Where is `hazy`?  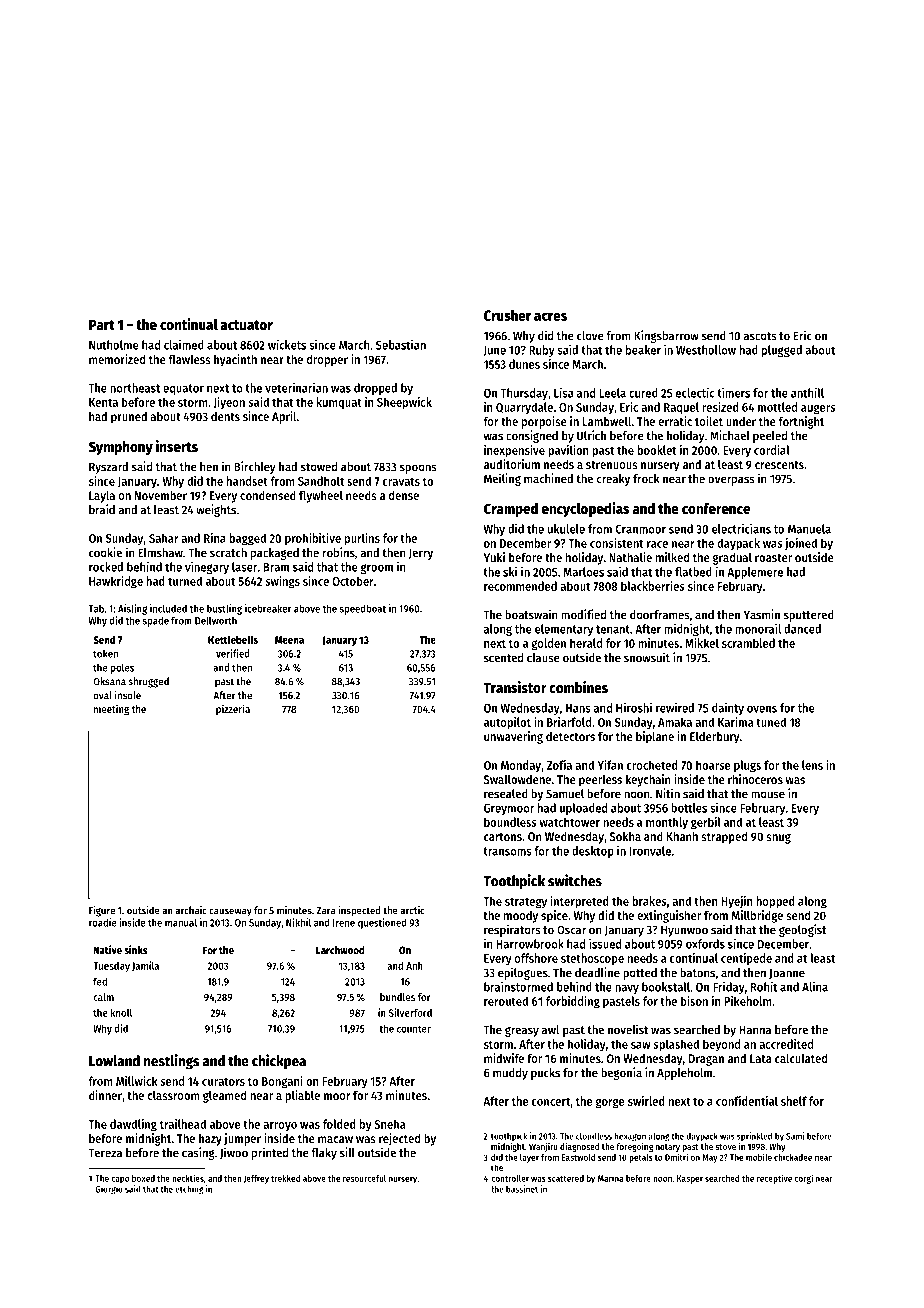 hazy is located at coordinates (210, 1140).
